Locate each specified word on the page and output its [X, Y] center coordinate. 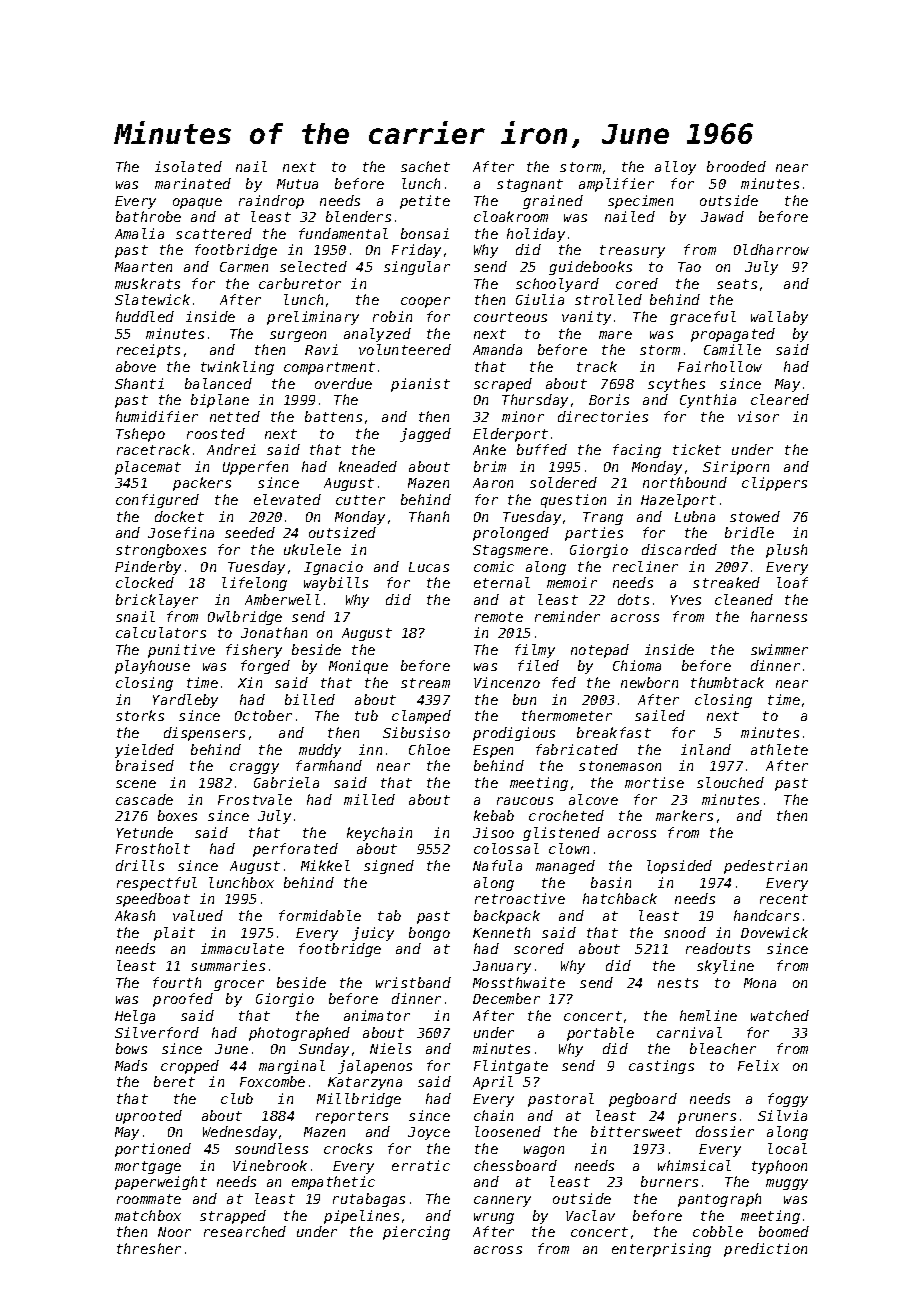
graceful [703, 318]
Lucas [429, 567]
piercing [416, 1233]
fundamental [343, 233]
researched [245, 1231]
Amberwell [282, 599]
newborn [649, 682]
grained [553, 202]
